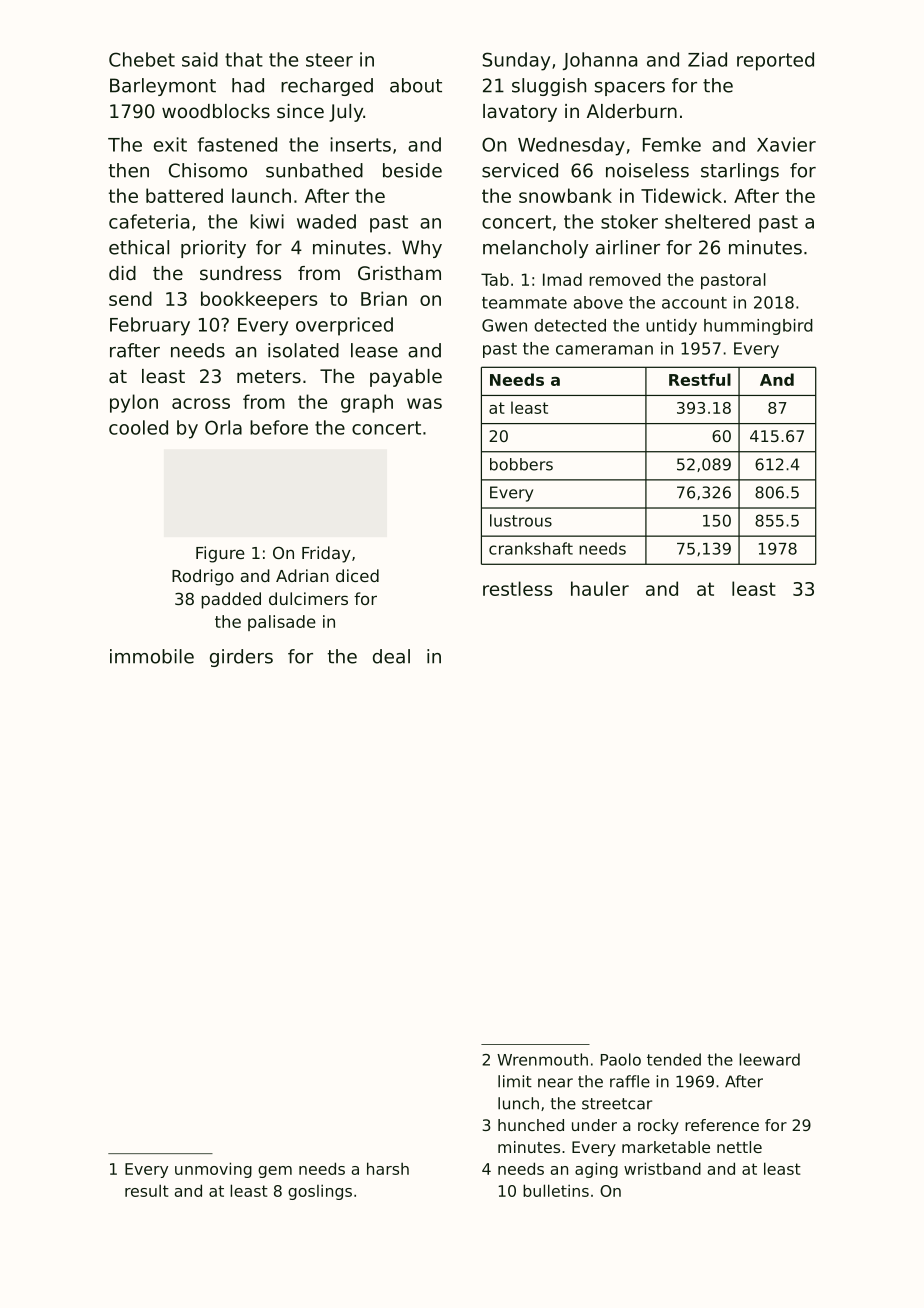  What do you see at coordinates (357, 575) in the page?
I see `diced` at bounding box center [357, 575].
